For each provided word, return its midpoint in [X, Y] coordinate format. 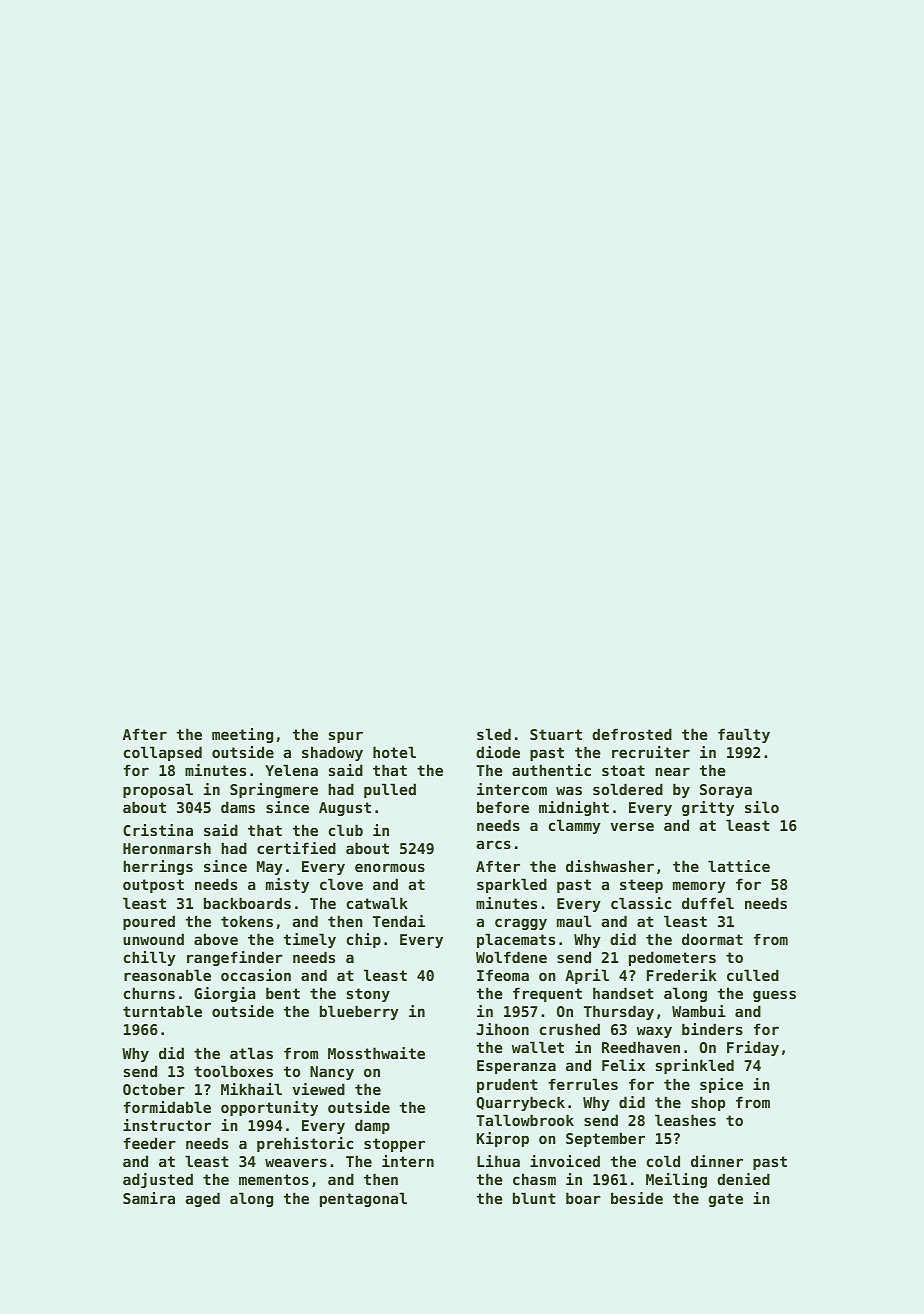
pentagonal [363, 1199]
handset [623, 993]
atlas [251, 1053]
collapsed [163, 753]
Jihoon [503, 1029]
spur [346, 737]
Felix [623, 1065]
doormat [712, 939]
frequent [547, 994]
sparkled [512, 885]
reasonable [167, 975]
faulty [744, 735]
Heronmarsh [167, 848]
